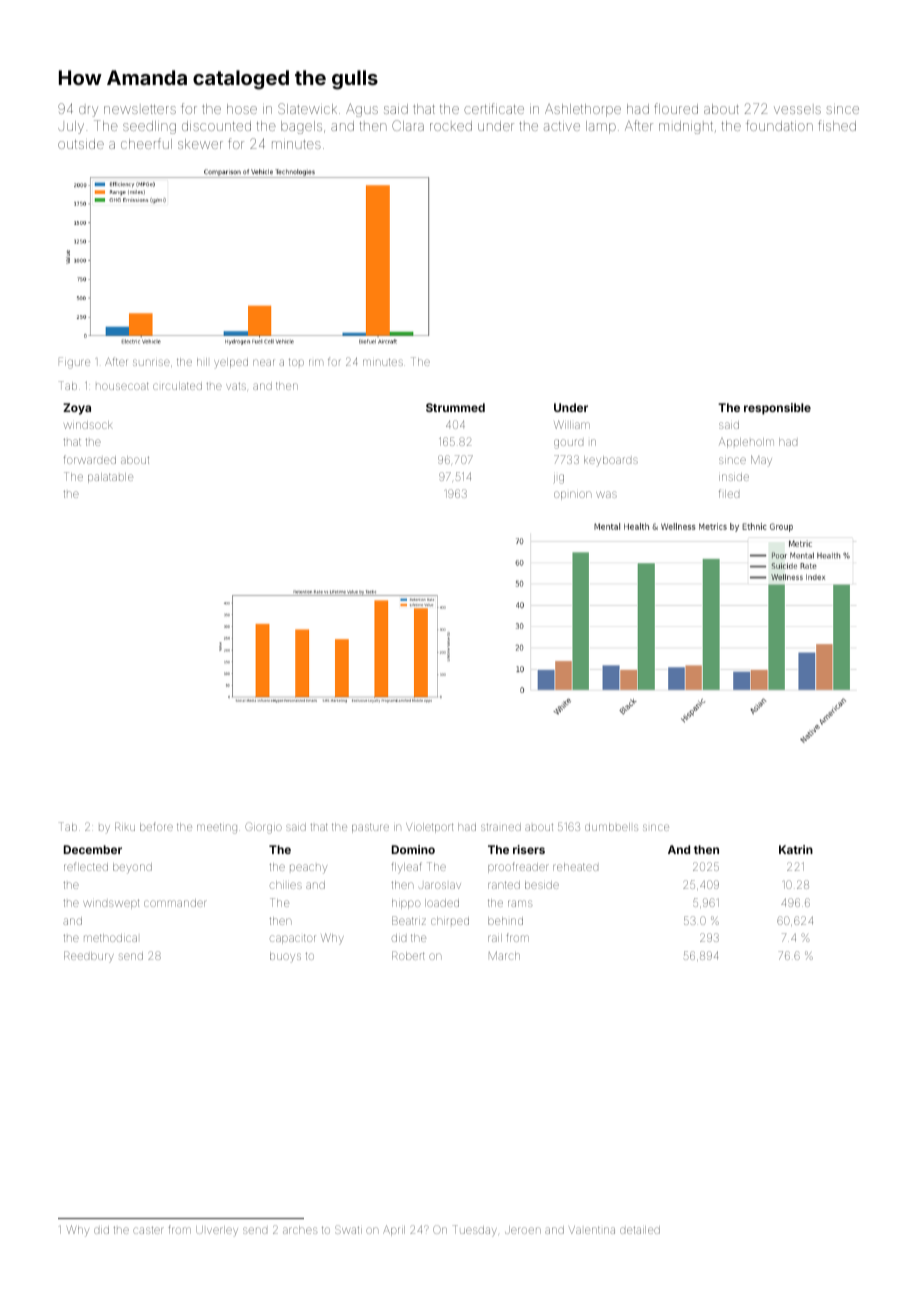 Image resolution: width=924 pixels, height=1308 pixels. Describe the element at coordinates (451, 126) in the screenshot. I see `rocked` at that location.
